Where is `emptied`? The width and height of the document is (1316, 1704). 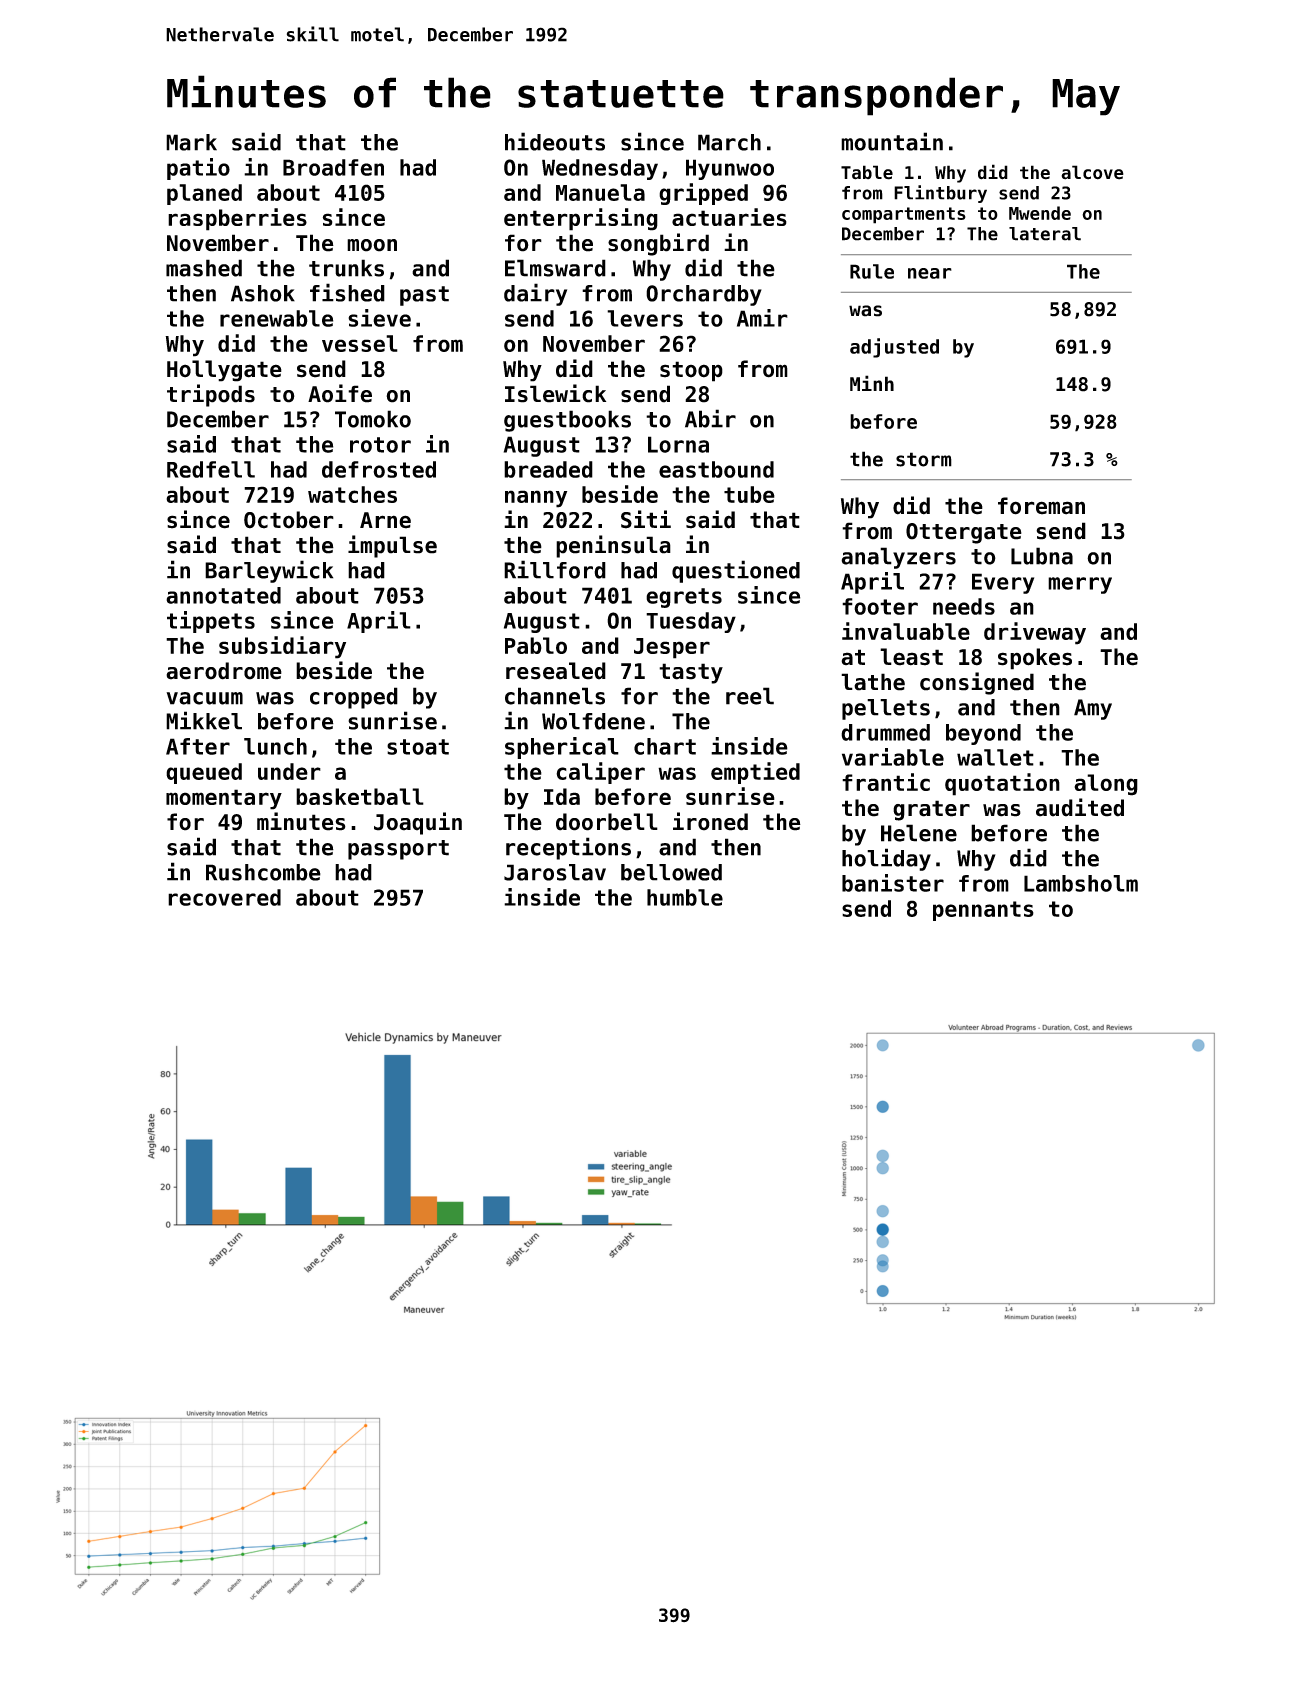 emptied is located at coordinates (755, 773).
